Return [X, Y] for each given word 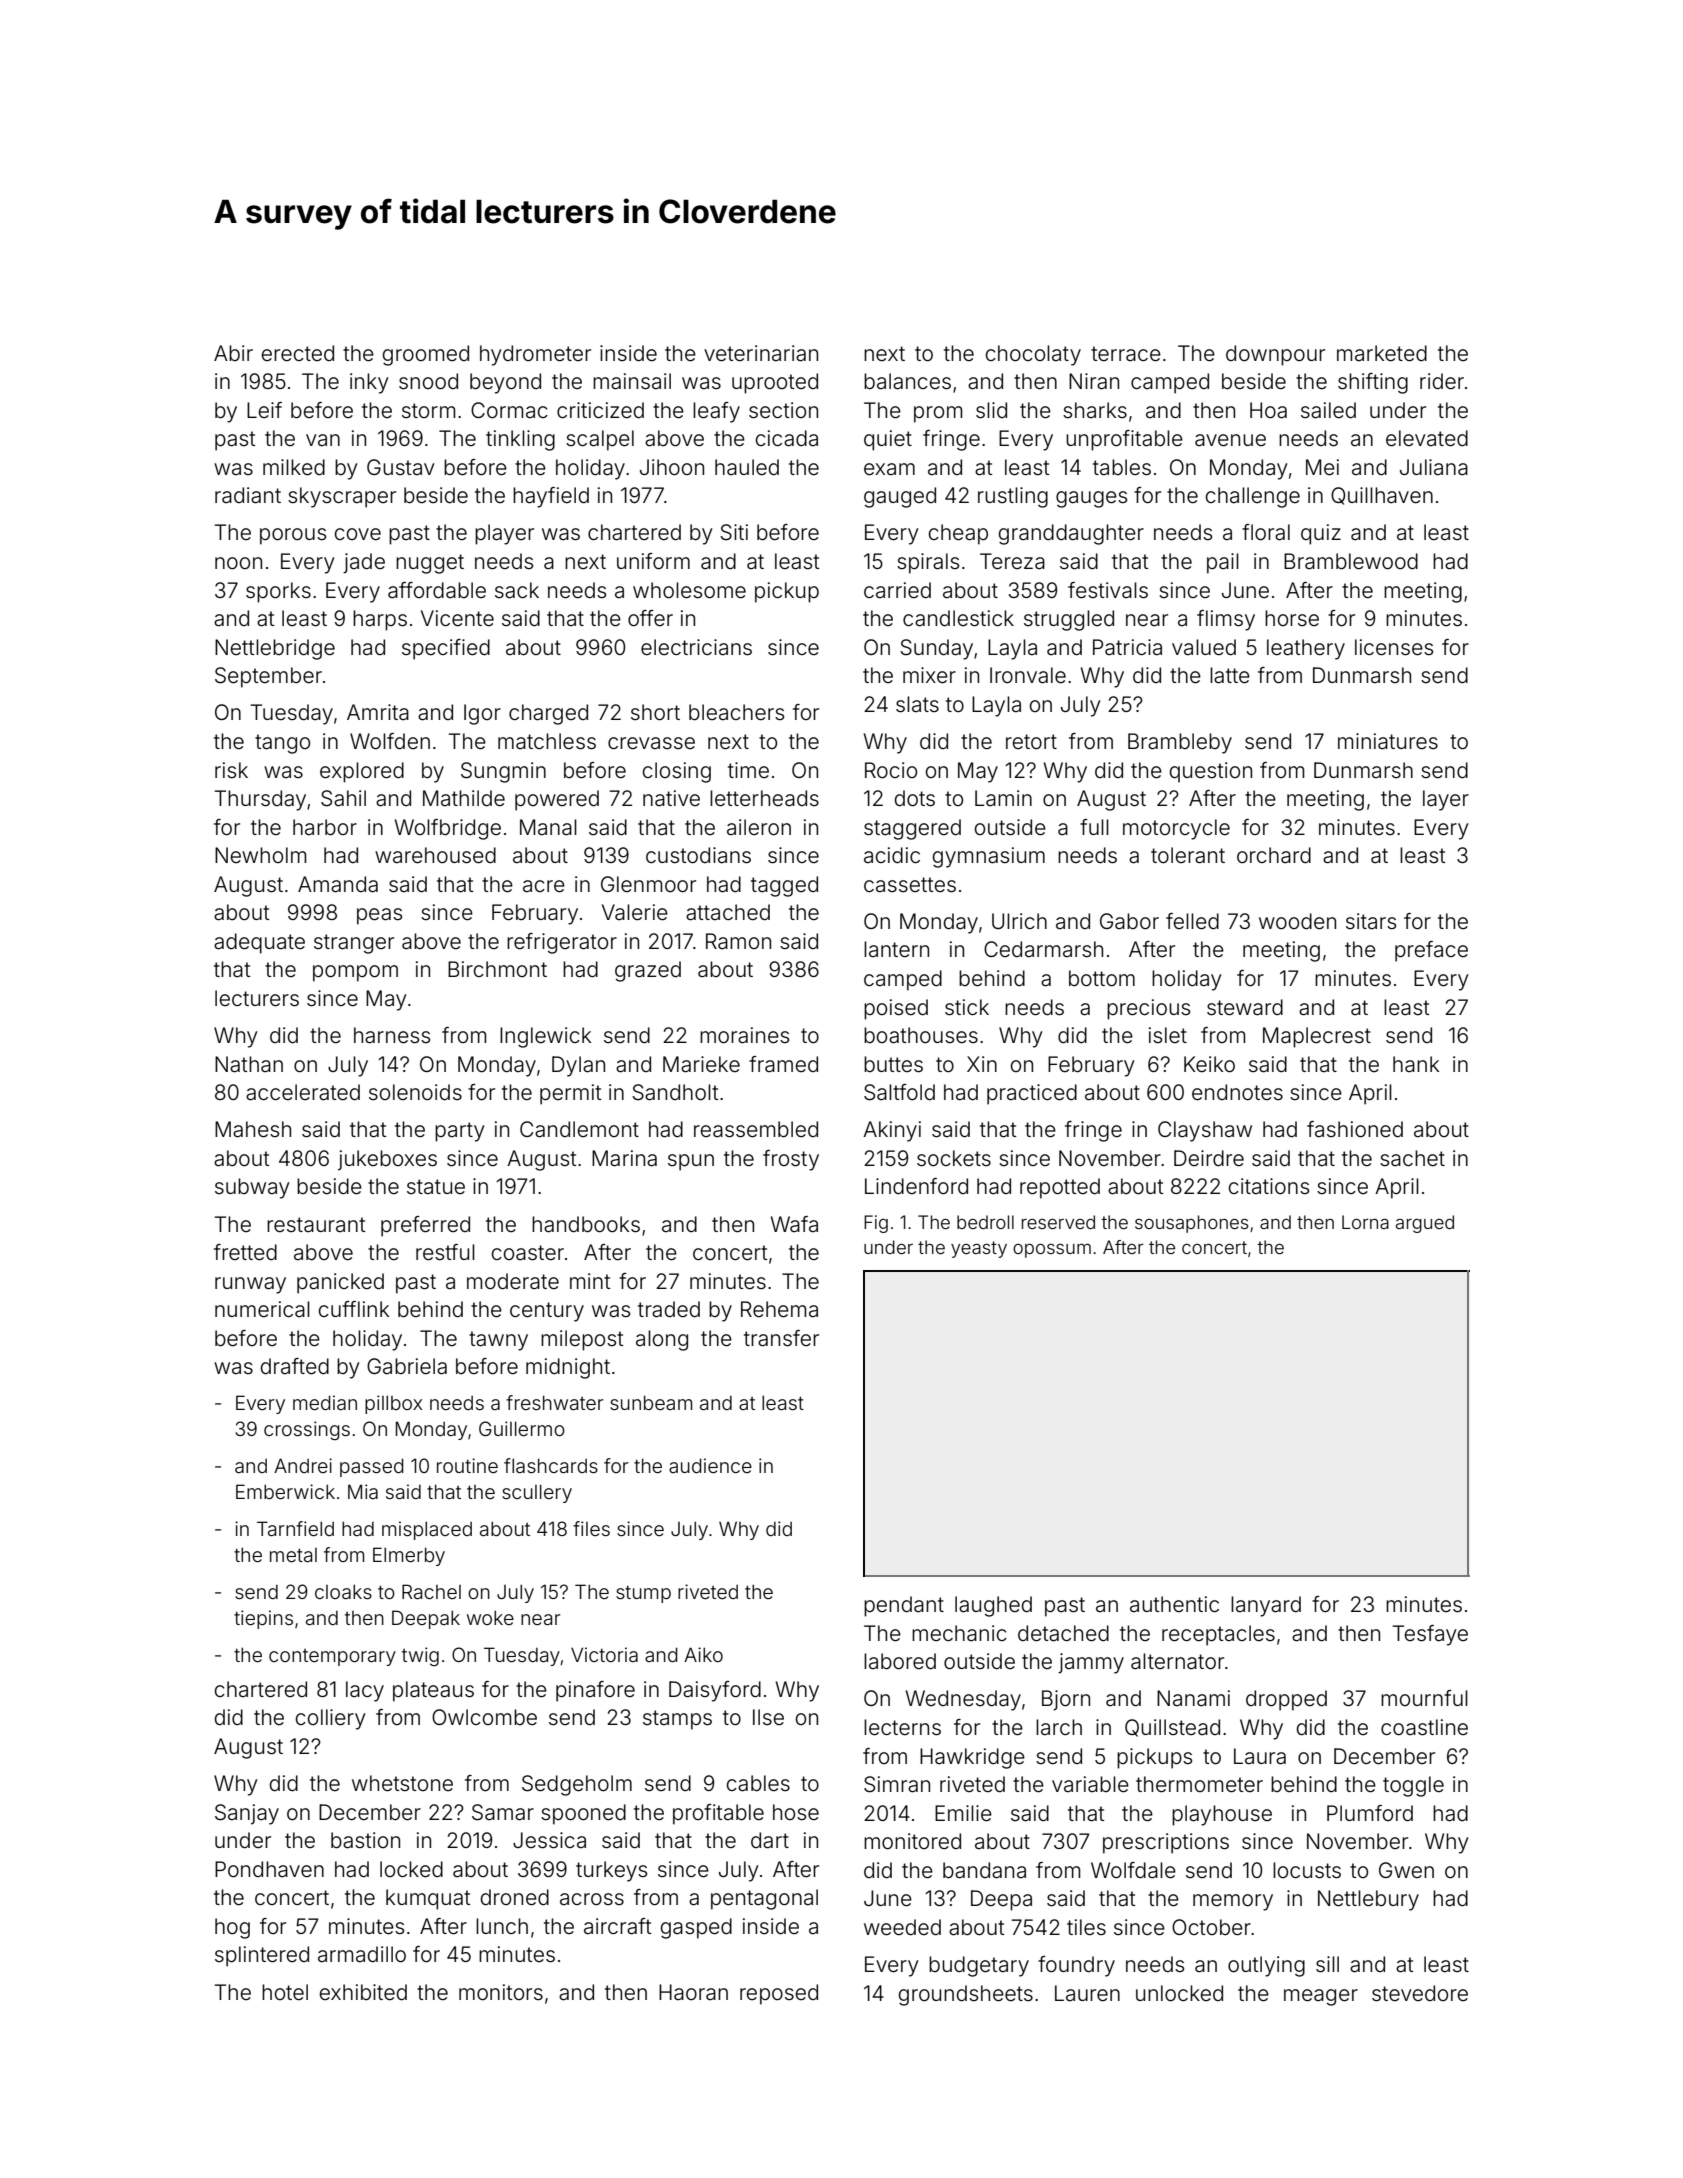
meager [1321, 1997]
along [662, 1340]
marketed [1382, 353]
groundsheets [966, 1995]
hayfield [551, 497]
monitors [501, 1992]
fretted [245, 1252]
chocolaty [1033, 355]
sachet [1412, 1158]
